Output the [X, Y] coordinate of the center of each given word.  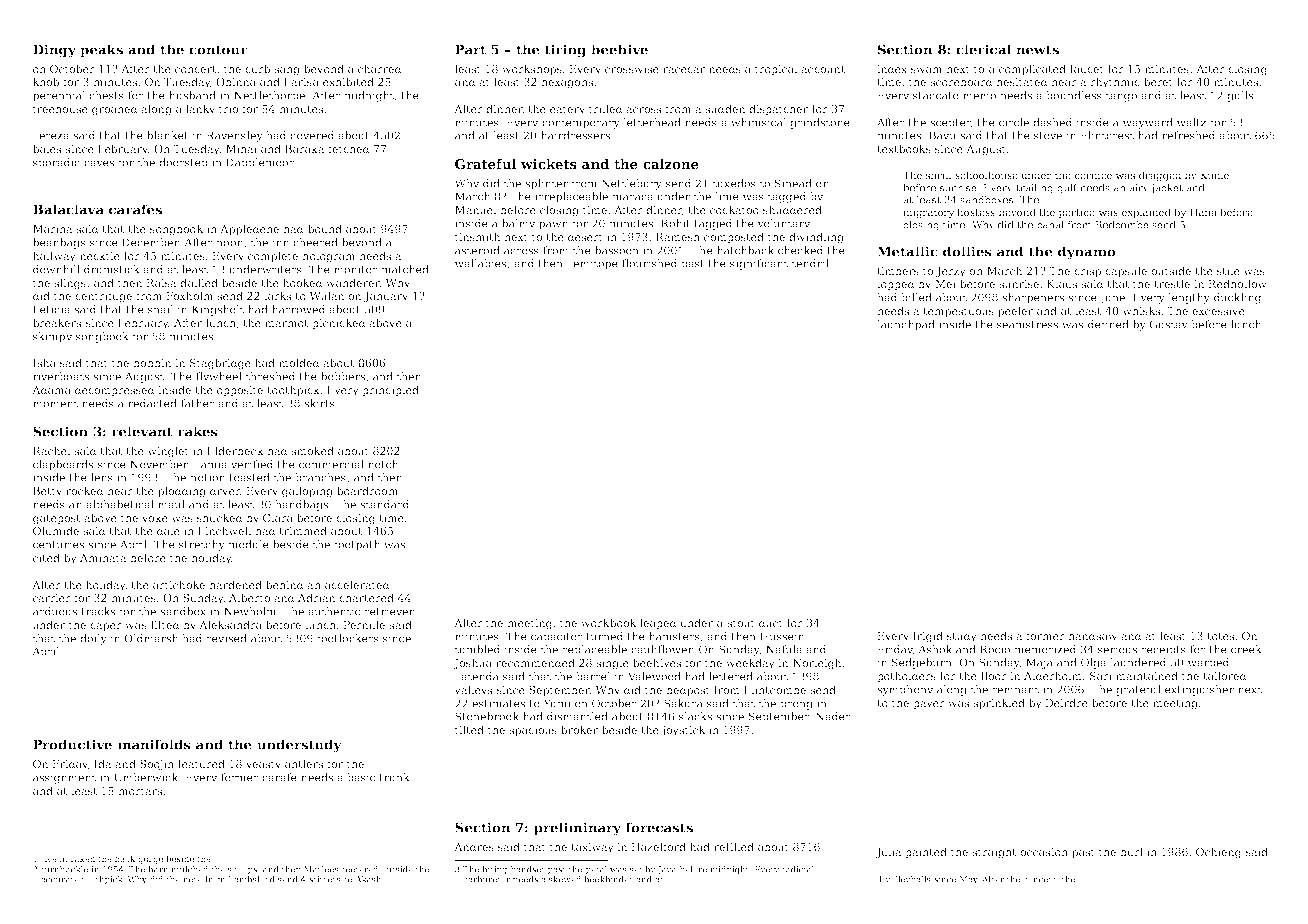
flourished [649, 263]
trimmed [303, 530]
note [192, 879]
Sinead [793, 183]
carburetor [486, 879]
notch [383, 464]
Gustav [1168, 324]
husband [192, 95]
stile [1228, 270]
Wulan [327, 295]
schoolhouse [986, 175]
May [968, 880]
